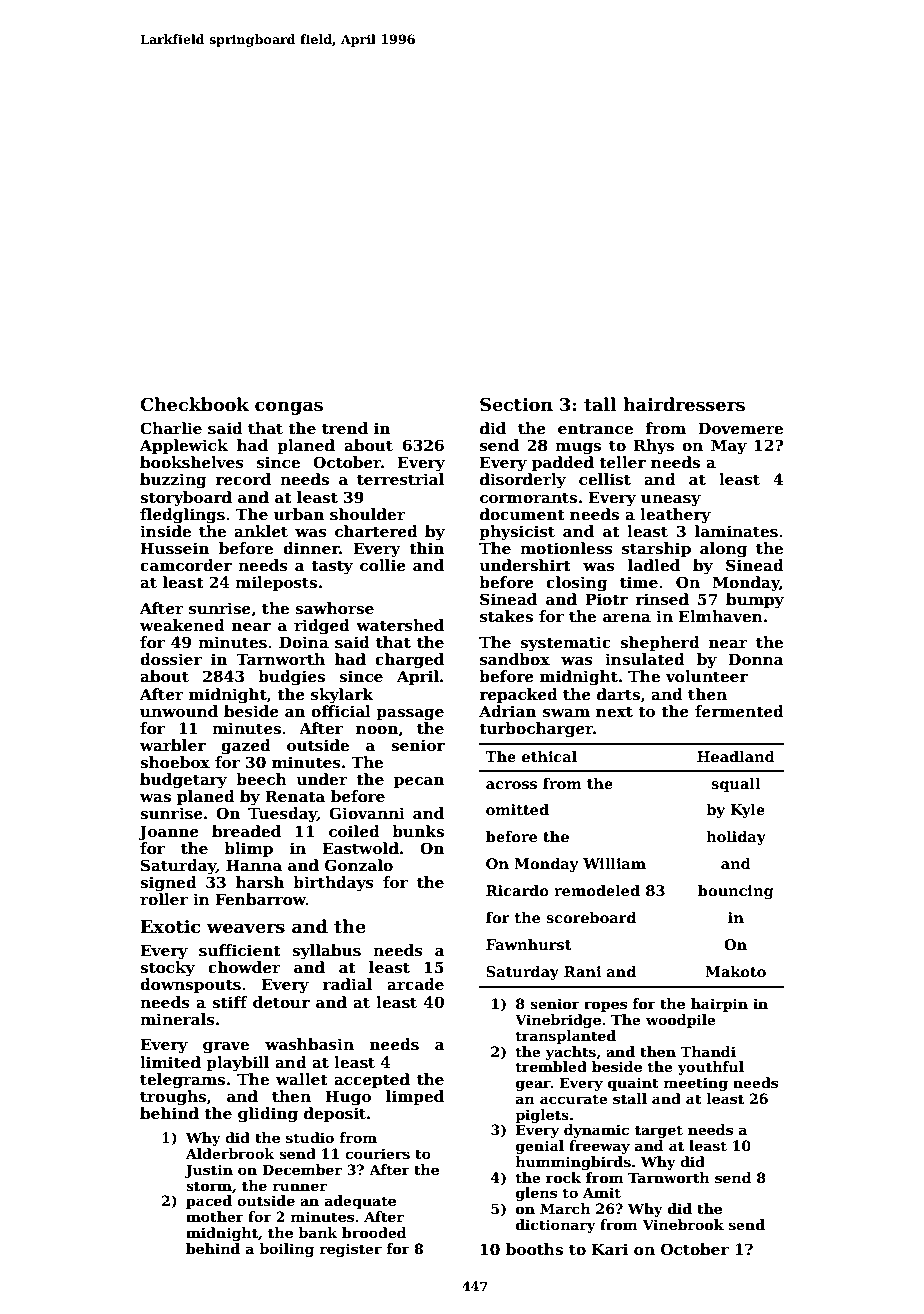 The image size is (924, 1314). What do you see at coordinates (740, 428) in the screenshot?
I see `Dovemere` at bounding box center [740, 428].
